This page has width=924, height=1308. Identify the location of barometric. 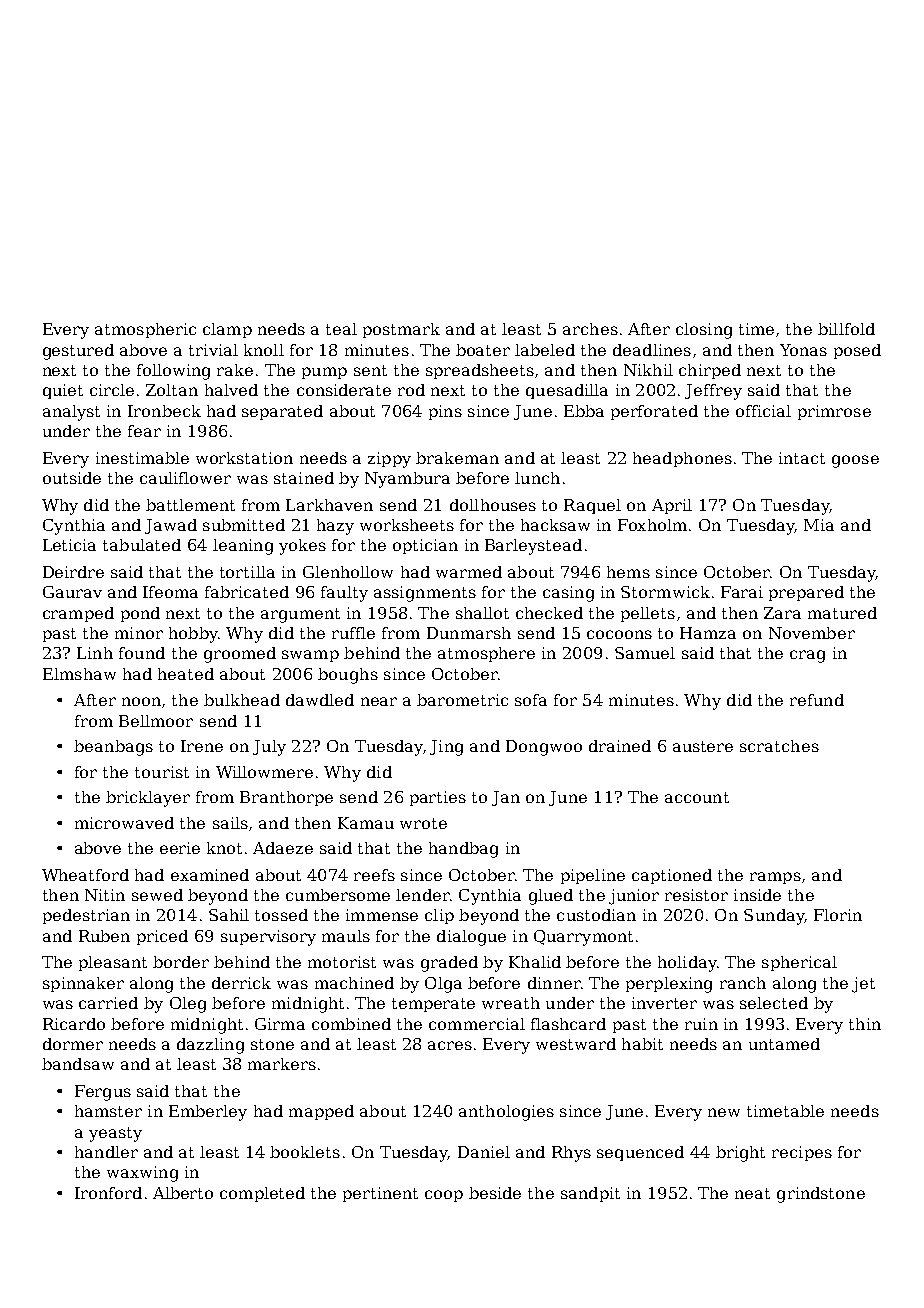
(462, 700).
